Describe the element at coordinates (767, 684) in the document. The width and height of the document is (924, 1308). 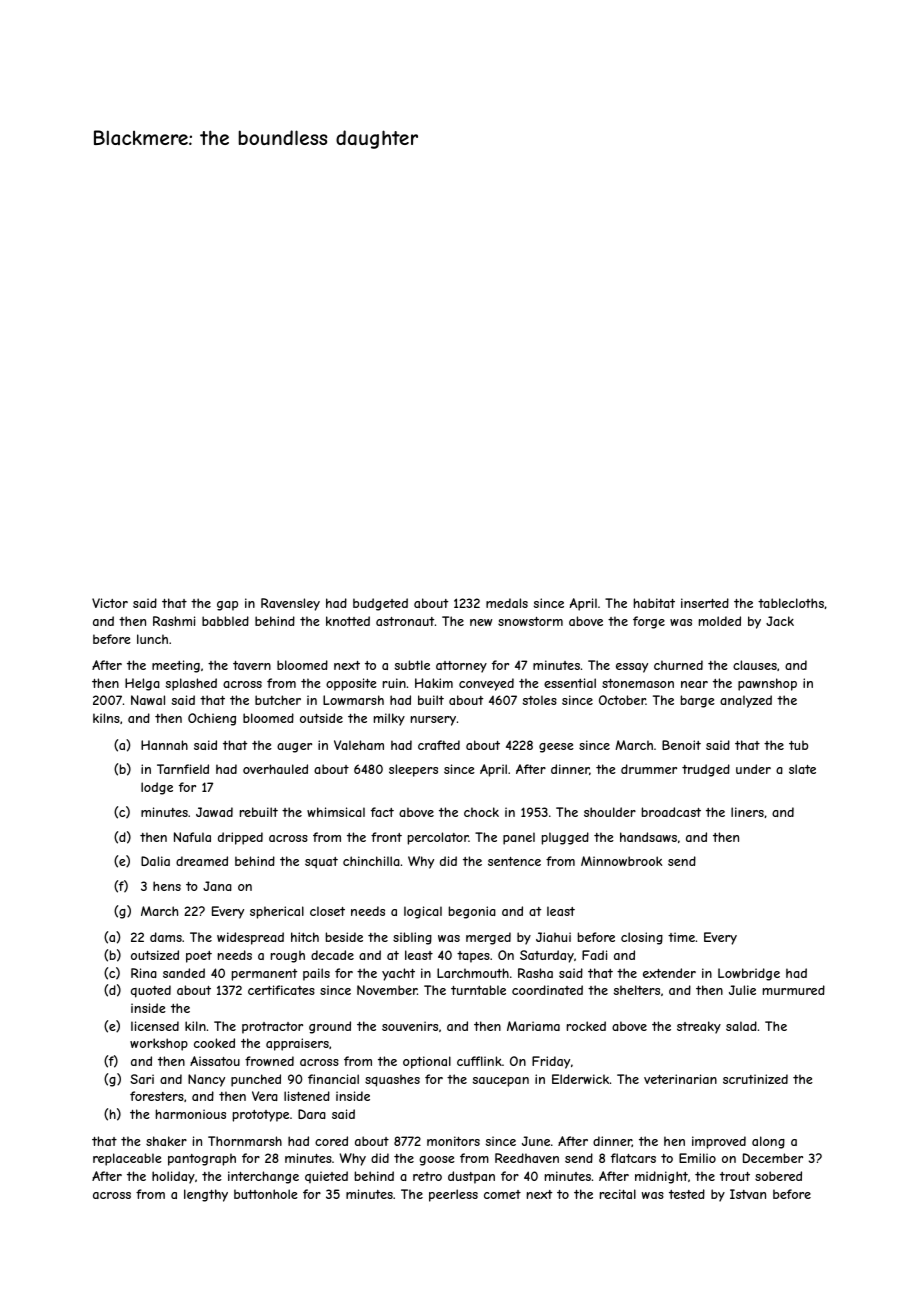
I see `pawnshop` at that location.
